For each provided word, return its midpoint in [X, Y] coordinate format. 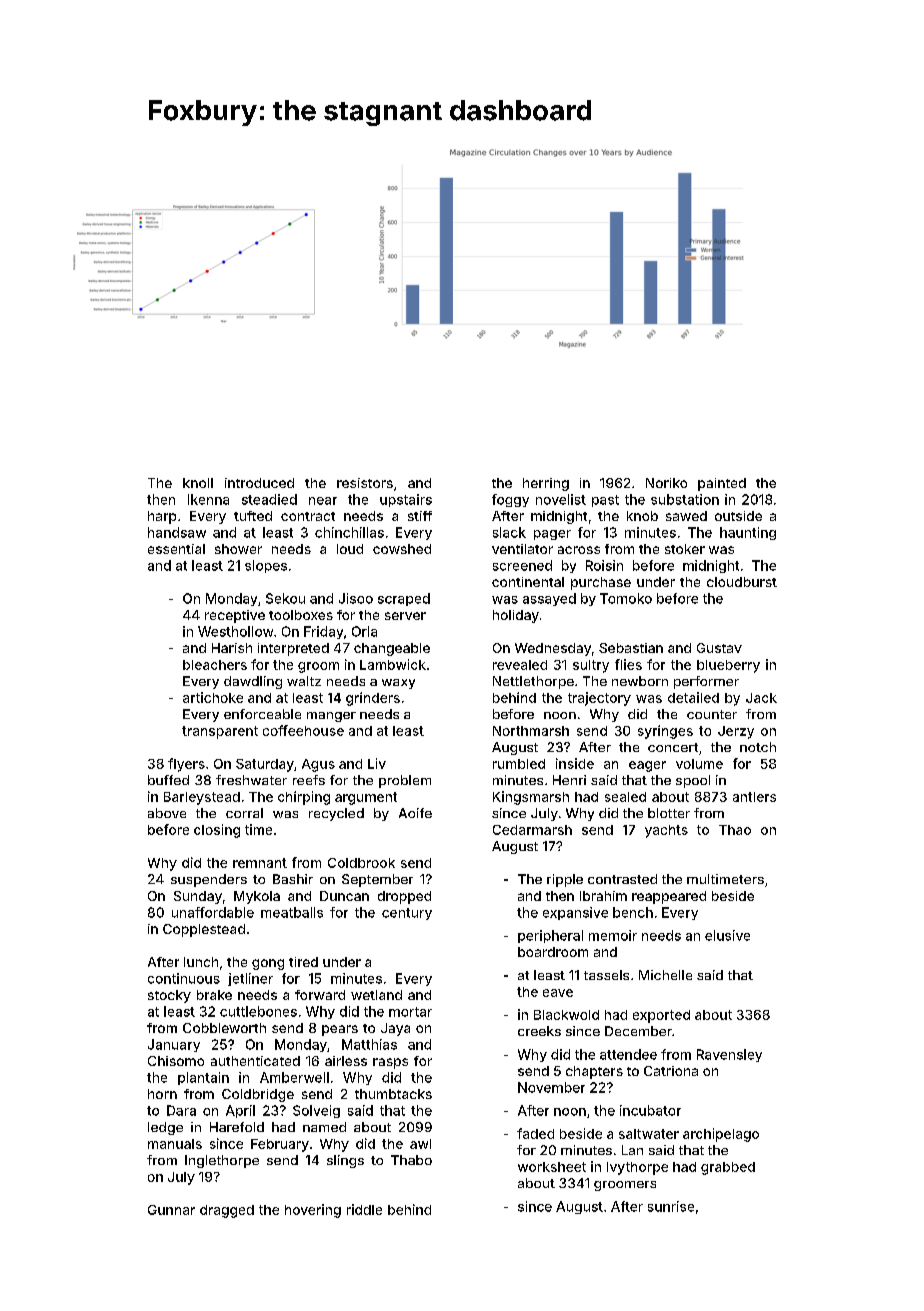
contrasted [622, 879]
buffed [168, 780]
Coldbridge [258, 1095]
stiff [420, 516]
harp [162, 517]
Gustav [719, 648]
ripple [565, 880]
